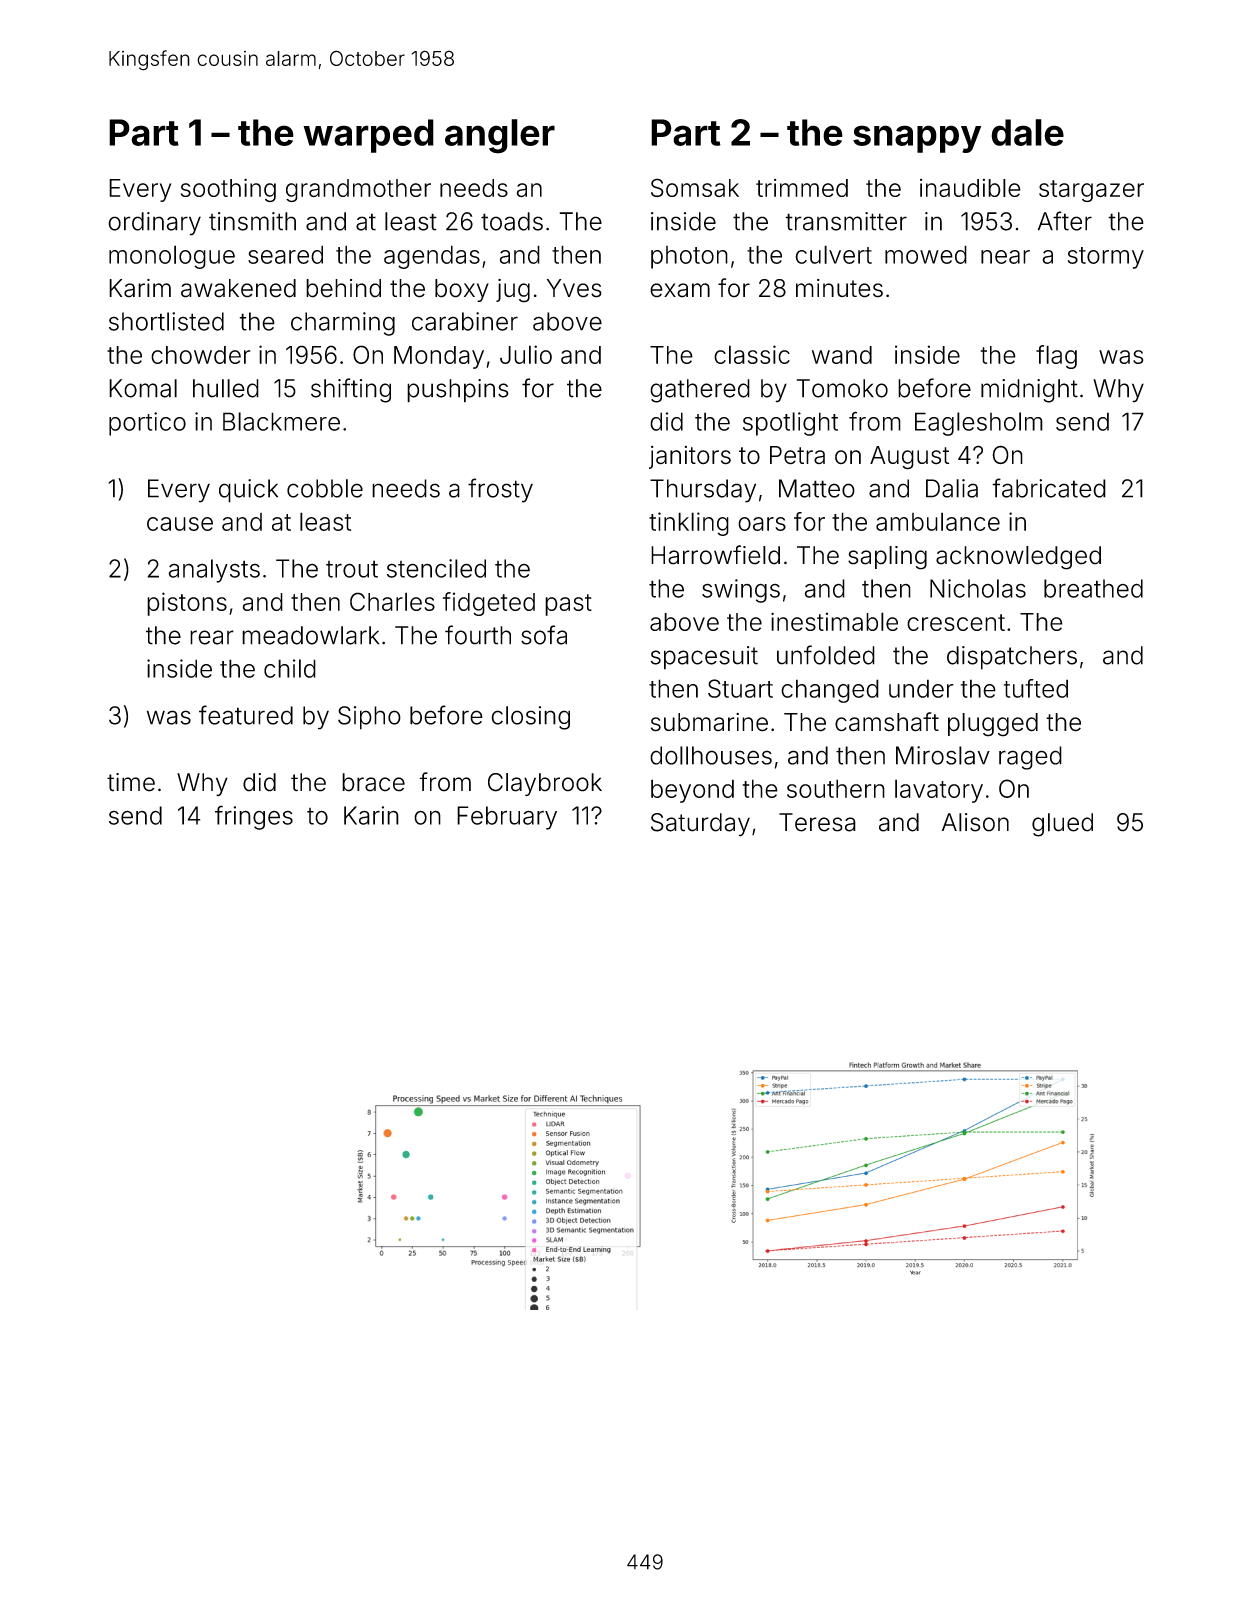 Image resolution: width=1252 pixels, height=1620 pixels. I want to click on soothing, so click(228, 190).
